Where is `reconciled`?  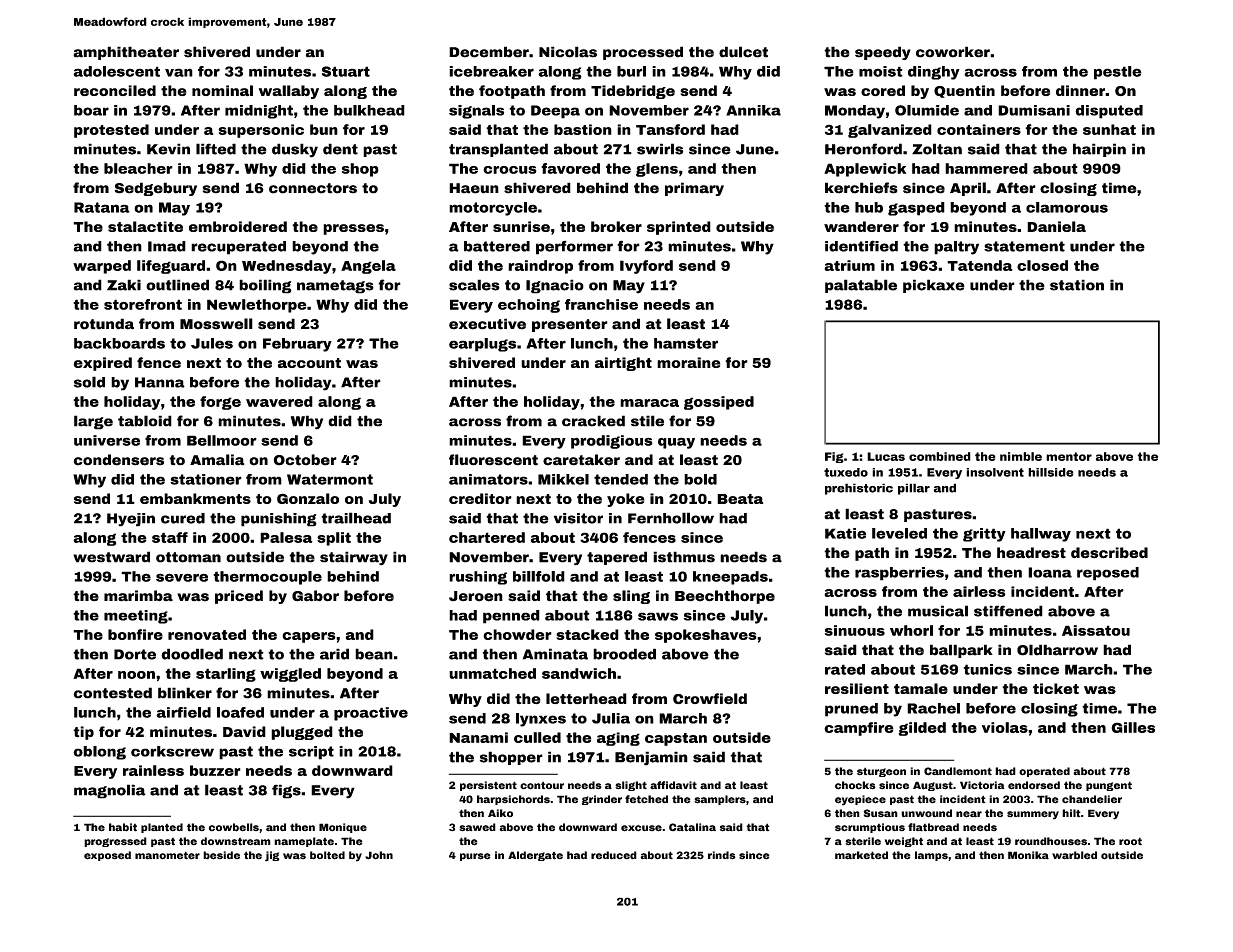
reconciled is located at coordinates (115, 90).
